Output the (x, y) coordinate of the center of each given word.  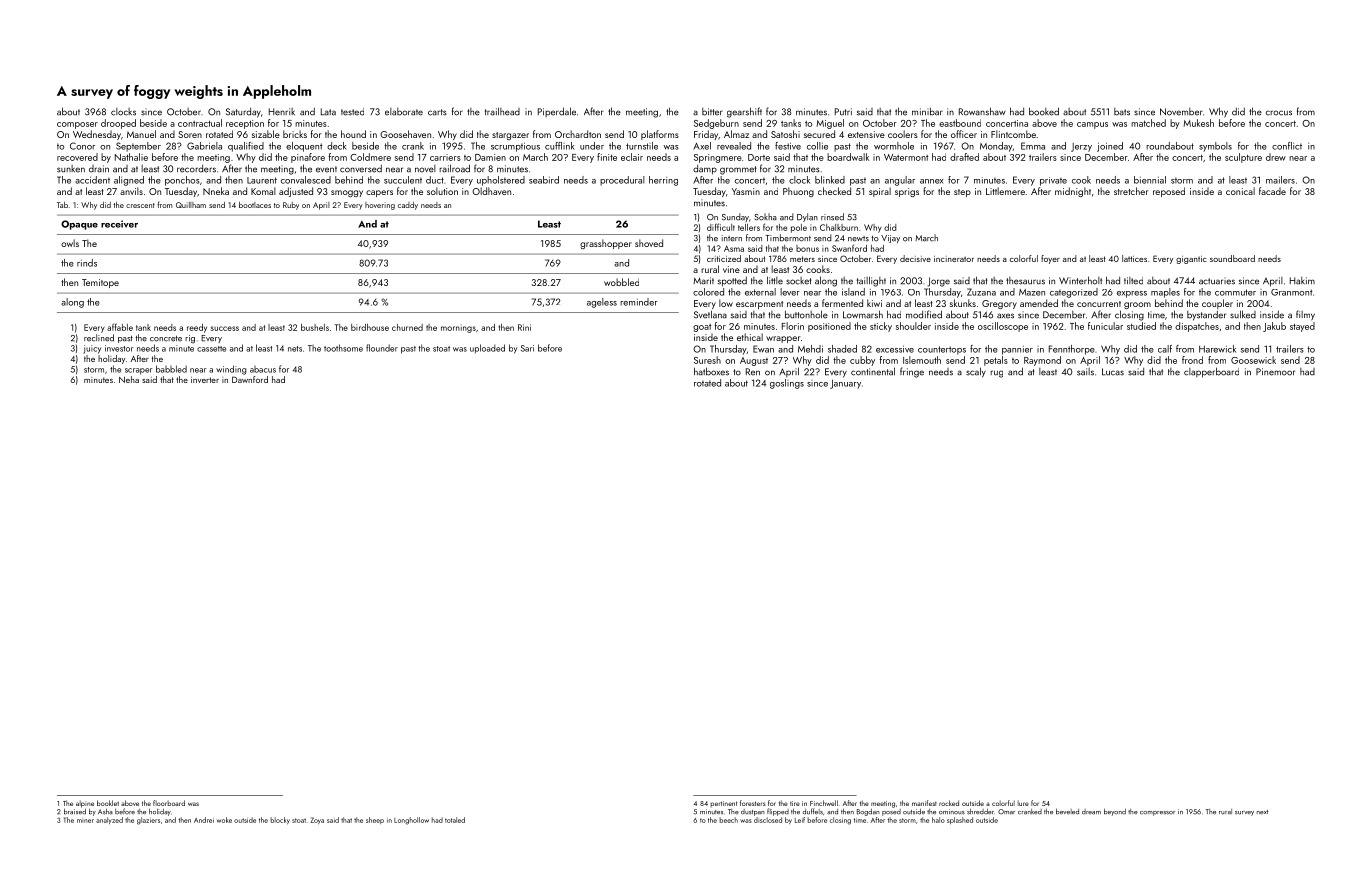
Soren (190, 134)
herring (663, 181)
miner (85, 821)
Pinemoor (1275, 372)
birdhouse (370, 327)
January (845, 384)
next (1262, 812)
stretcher (1131, 191)
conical (1240, 191)
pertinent (723, 804)
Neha (129, 379)
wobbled (621, 282)
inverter (205, 380)
